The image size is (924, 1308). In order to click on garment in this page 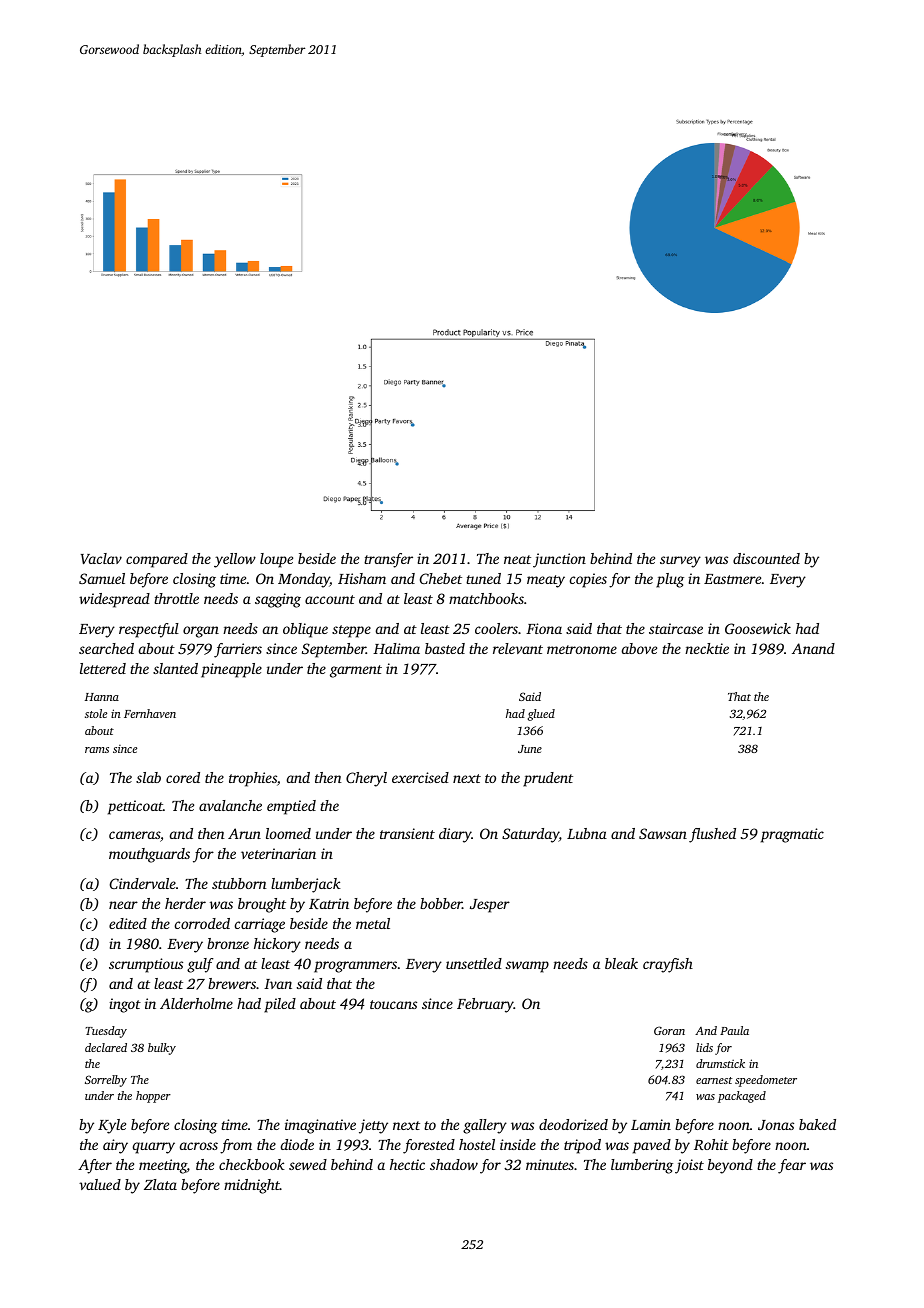, I will do `click(356, 671)`.
